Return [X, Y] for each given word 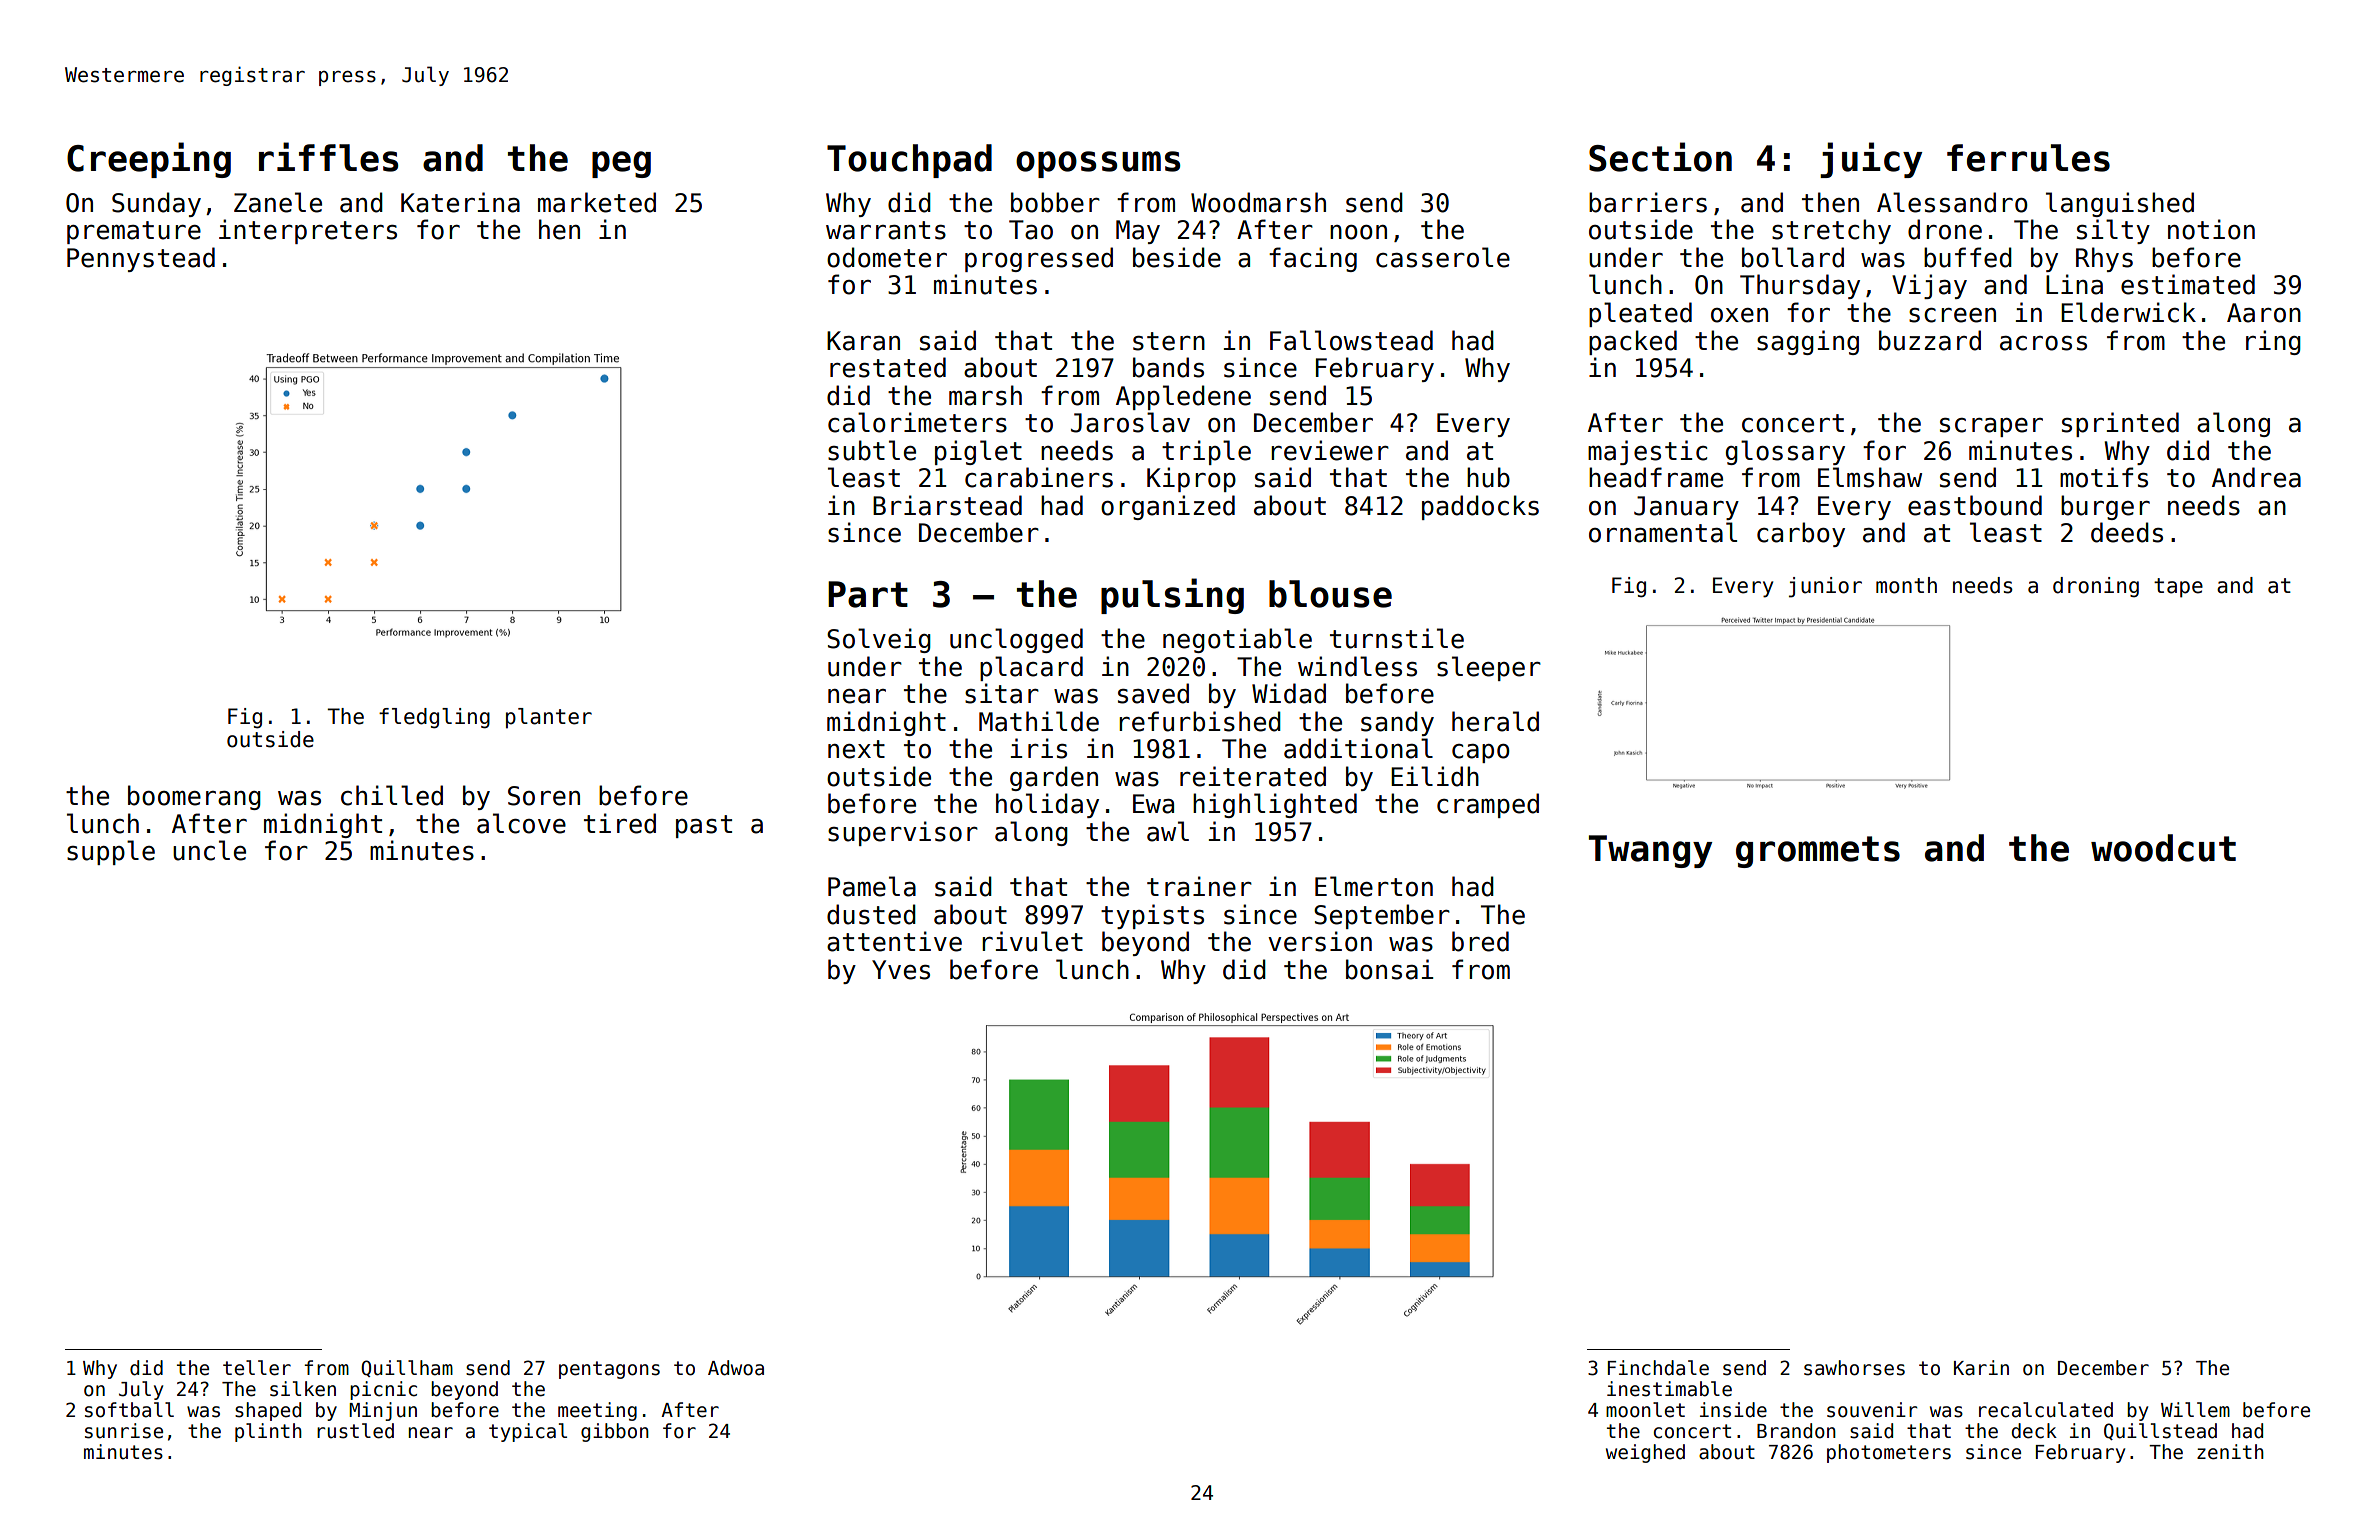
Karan [863, 341]
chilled [392, 795]
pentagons [609, 1370]
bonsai [1389, 969]
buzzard [1930, 340]
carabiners [1039, 477]
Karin [1981, 1368]
